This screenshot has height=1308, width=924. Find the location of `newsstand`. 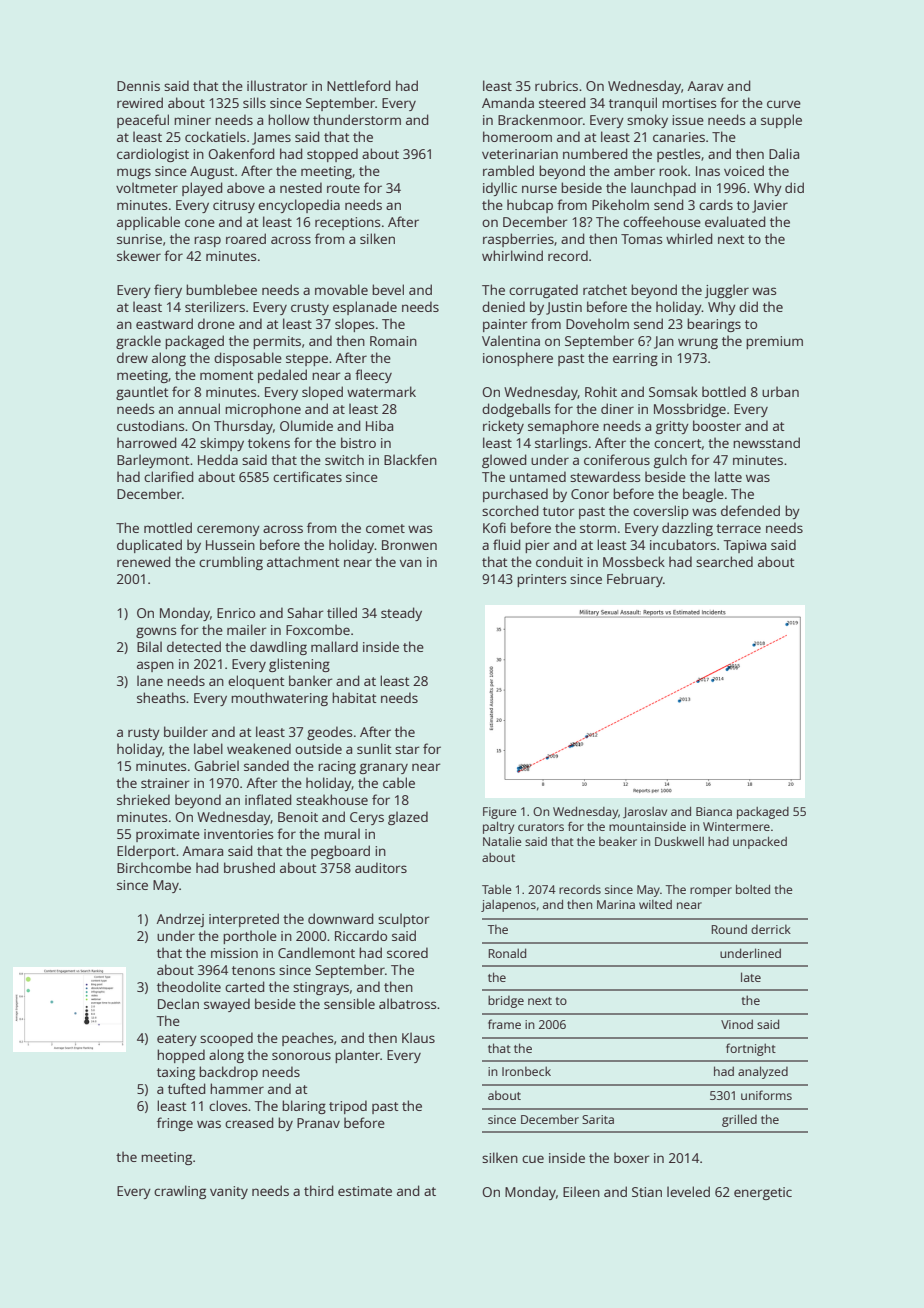

newsstand is located at coordinates (766, 442).
